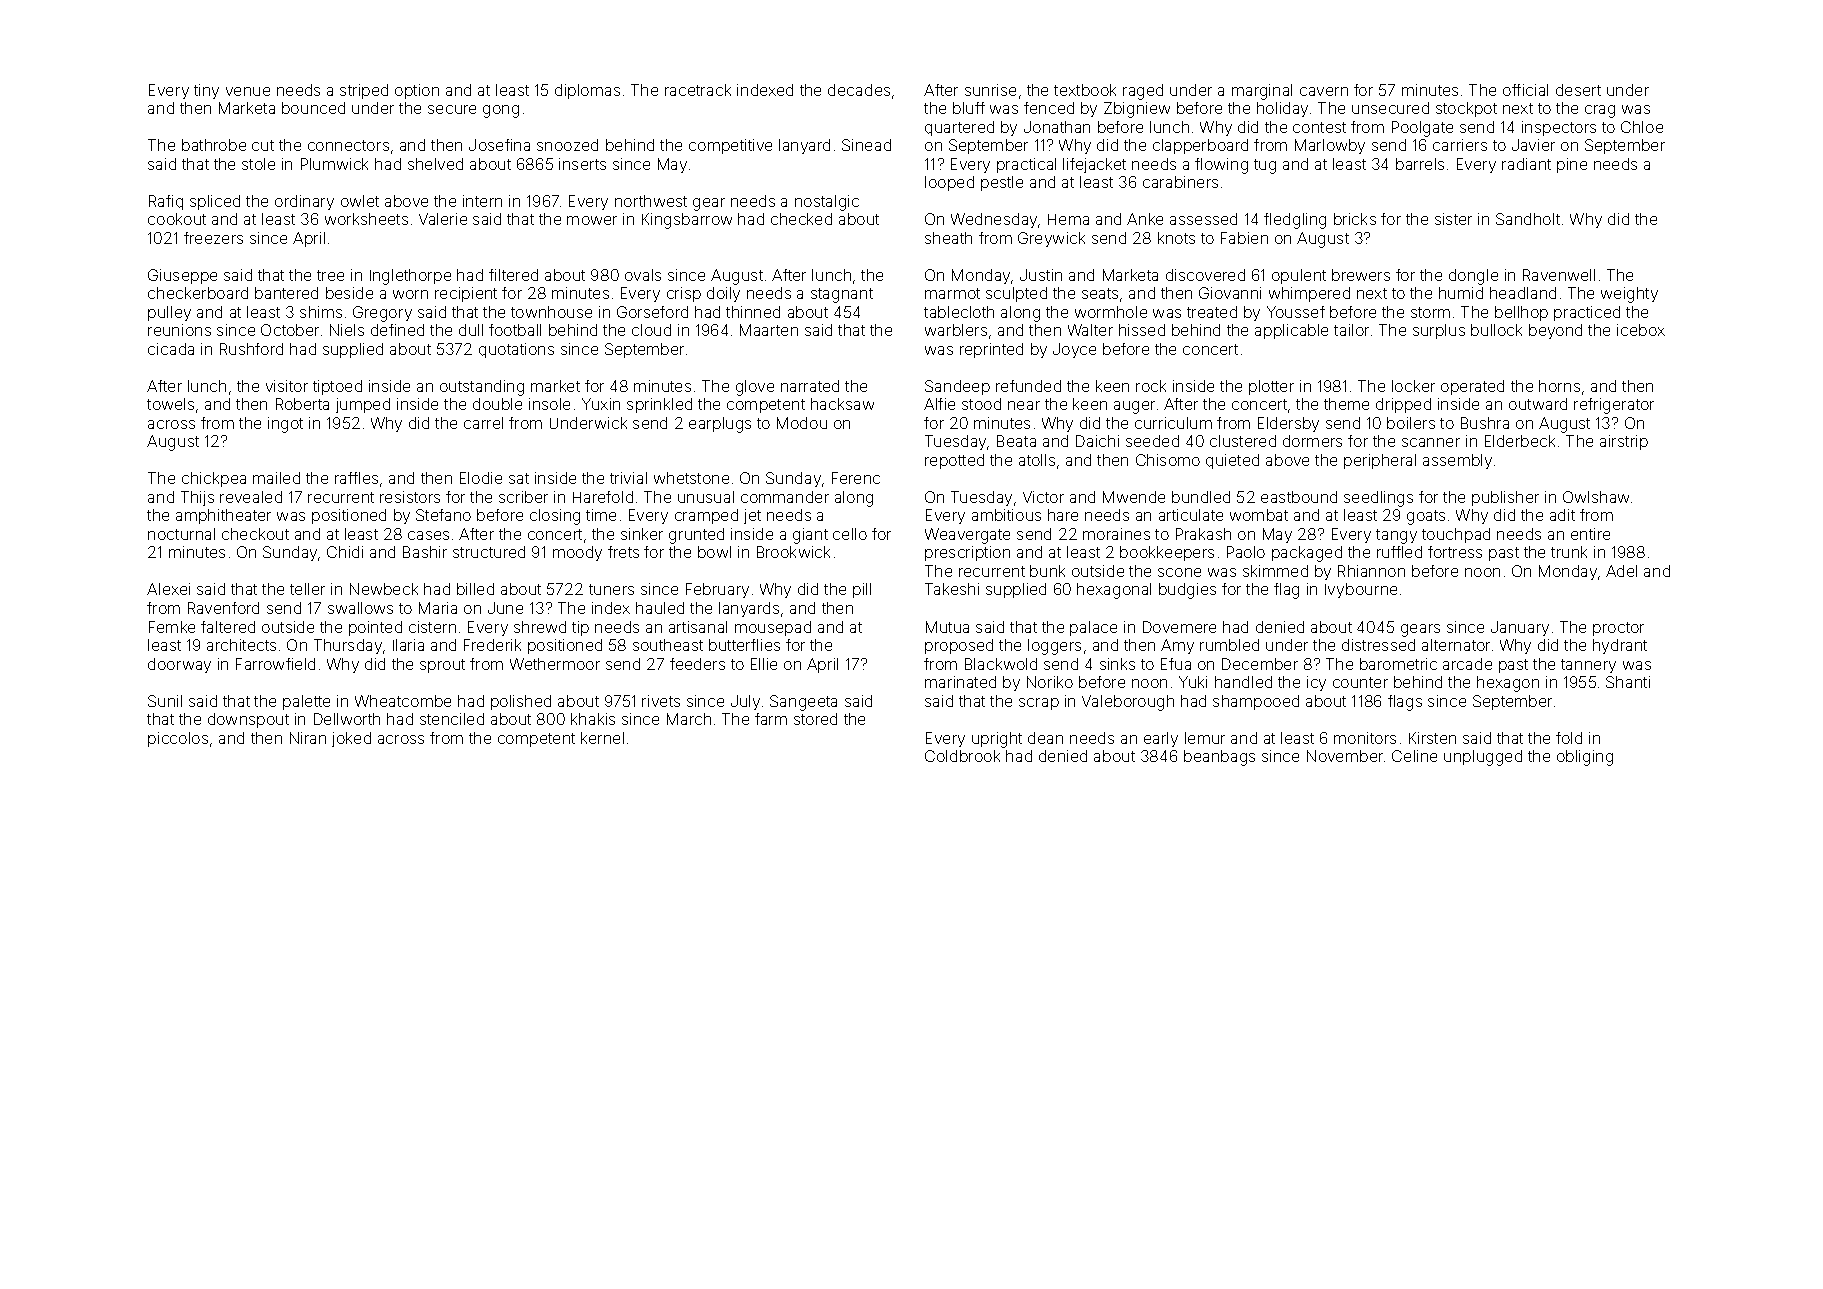  What do you see at coordinates (1528, 219) in the screenshot?
I see `Sandholt` at bounding box center [1528, 219].
